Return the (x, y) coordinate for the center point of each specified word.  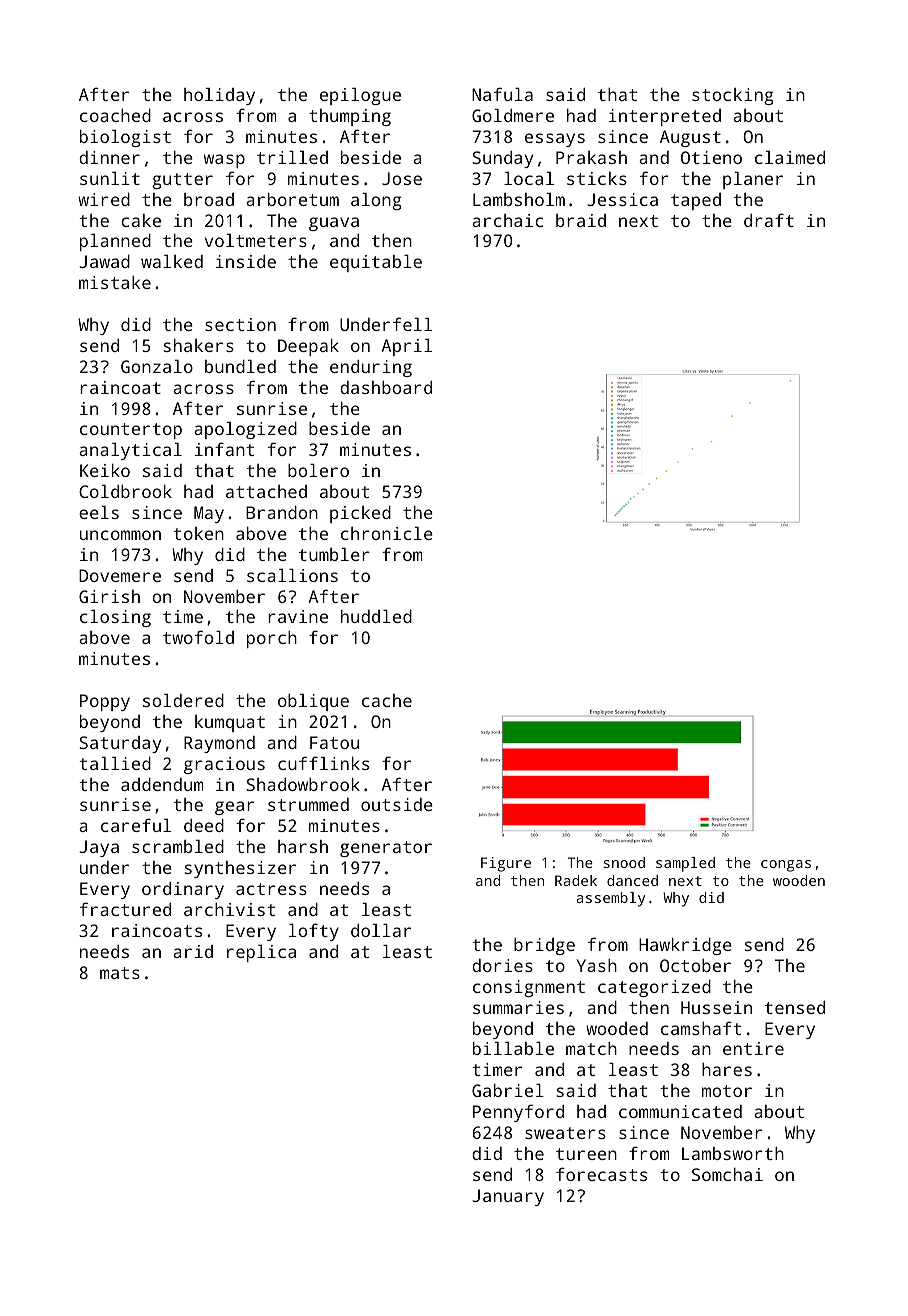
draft (769, 220)
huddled (376, 616)
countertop (131, 431)
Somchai (727, 1174)
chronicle (387, 533)
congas (786, 866)
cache (387, 700)
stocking (732, 96)
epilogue (360, 96)
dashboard (386, 387)
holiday (219, 96)
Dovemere (120, 575)
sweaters (565, 1133)
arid (193, 951)
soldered (183, 700)
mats (120, 973)
